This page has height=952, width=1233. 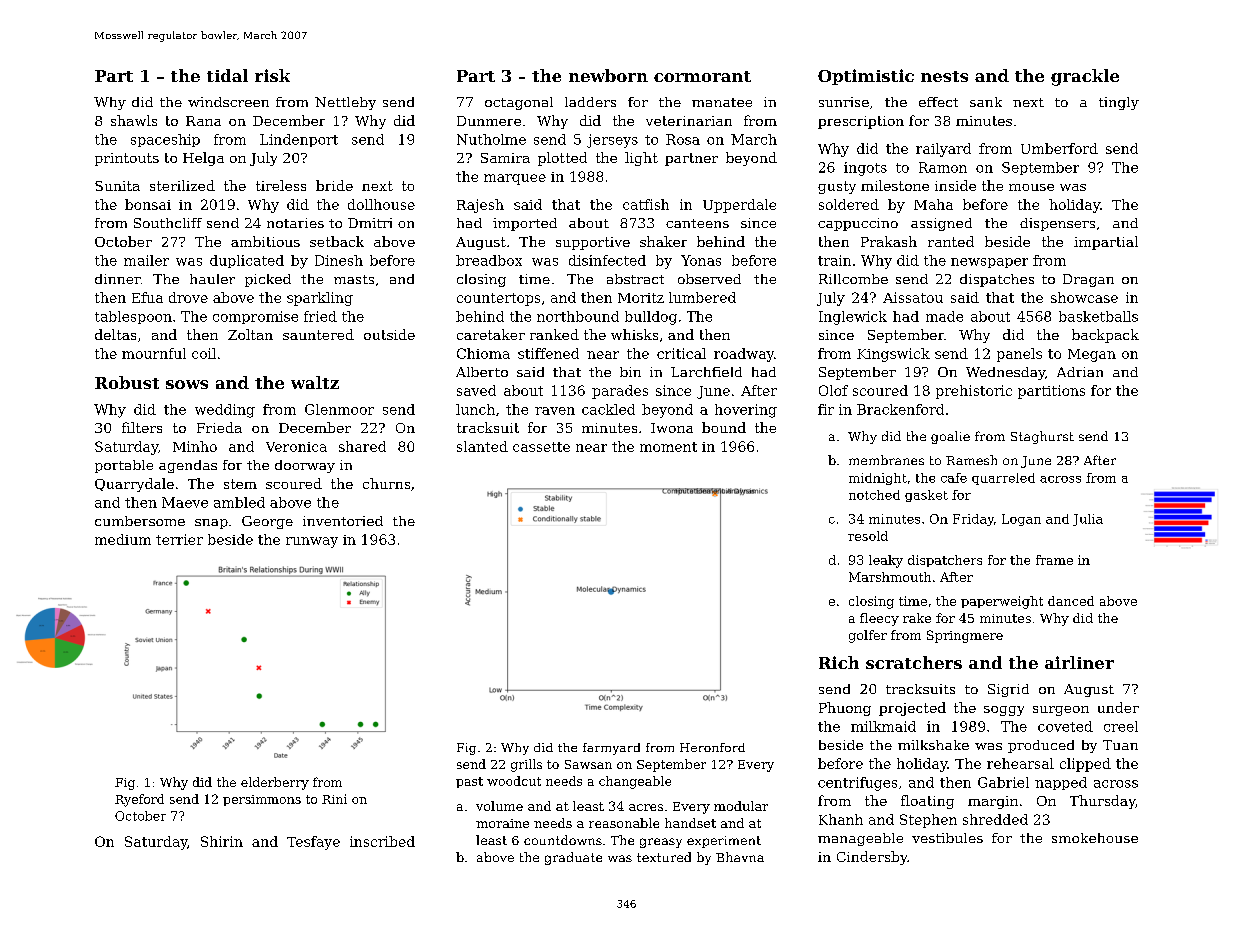 What do you see at coordinates (944, 316) in the page?
I see `made` at bounding box center [944, 316].
